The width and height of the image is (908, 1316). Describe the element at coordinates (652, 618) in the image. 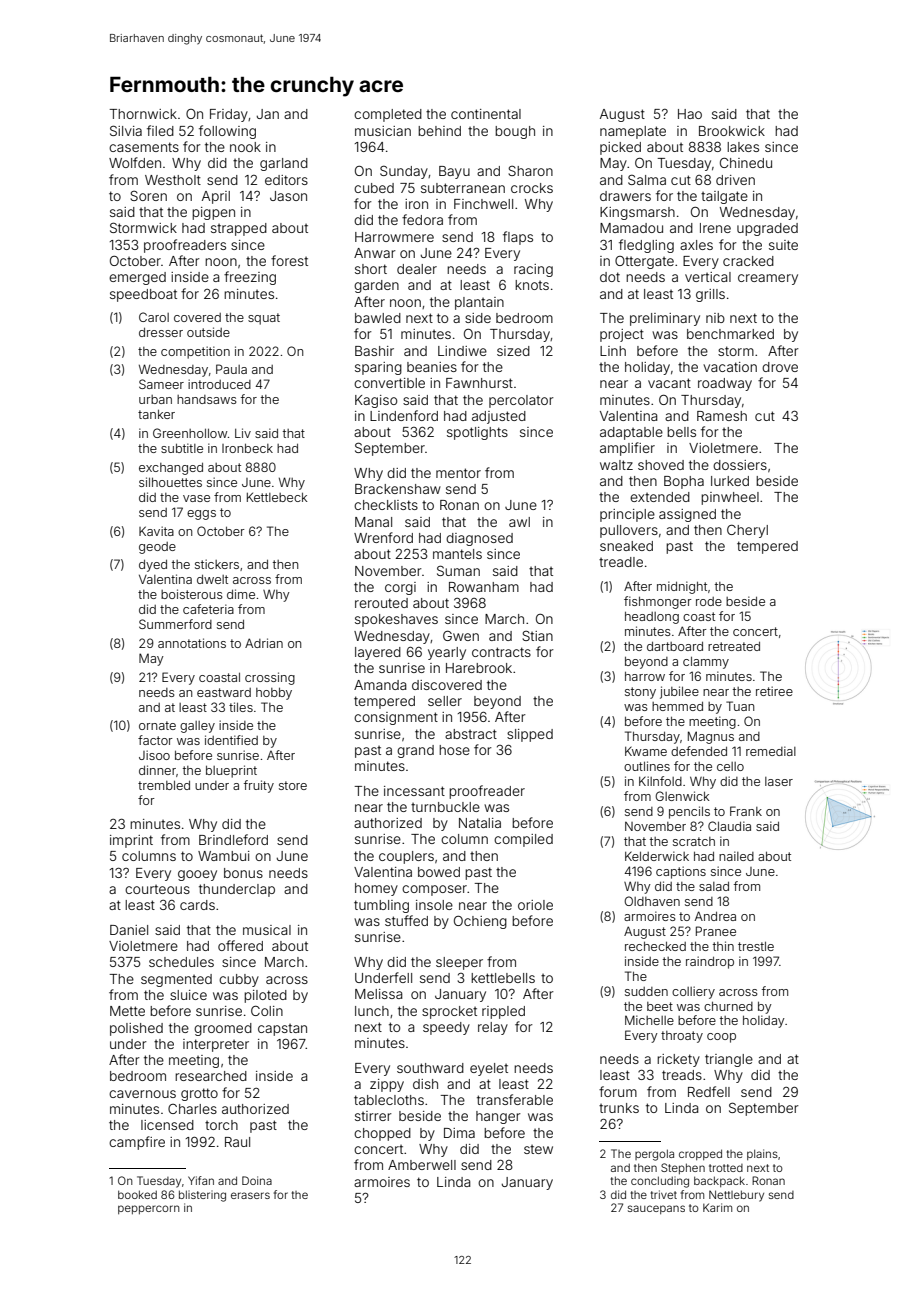

I see `headlong` at that location.
